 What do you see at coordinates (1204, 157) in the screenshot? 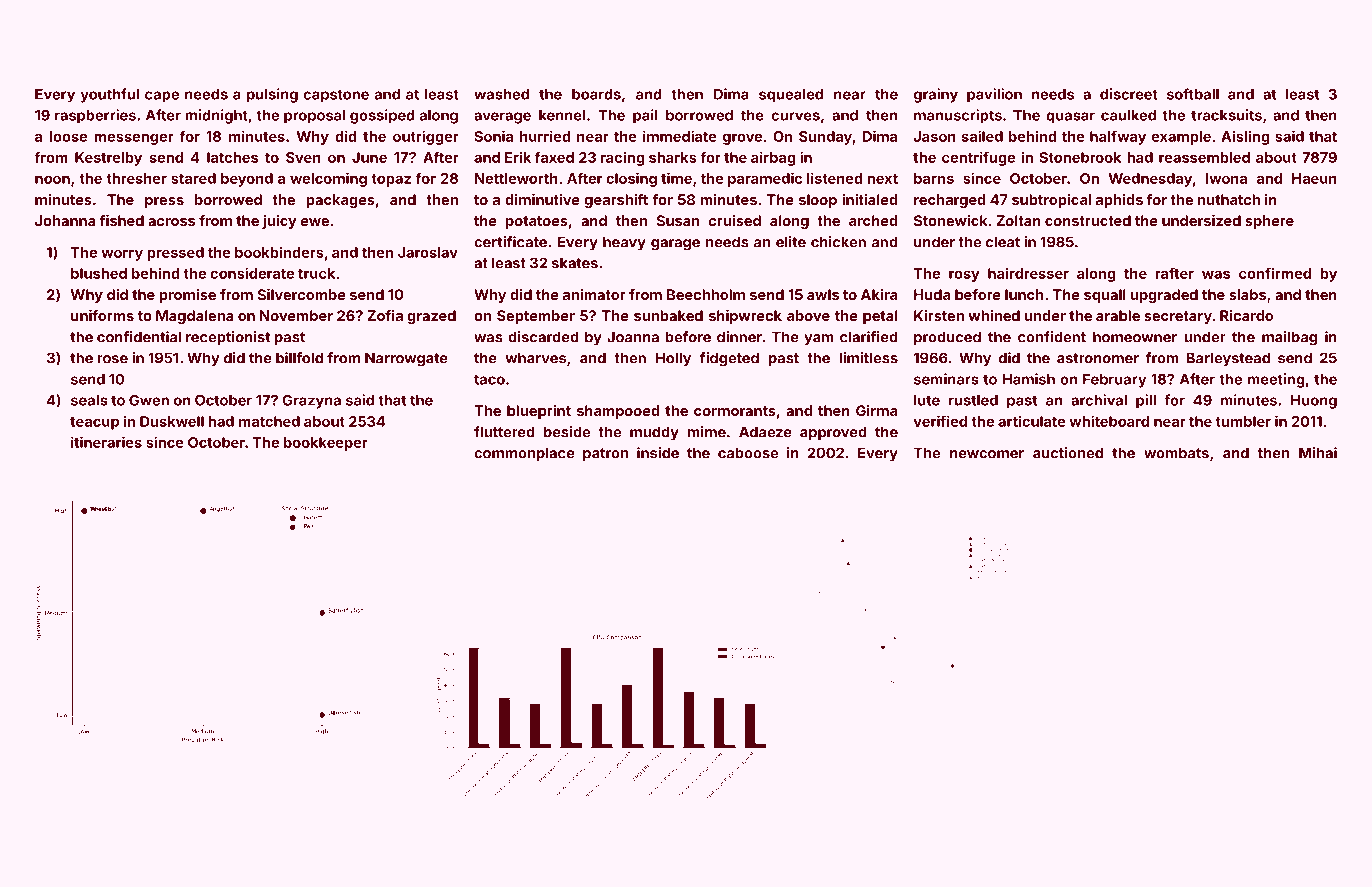
I see `reassembled` at bounding box center [1204, 157].
